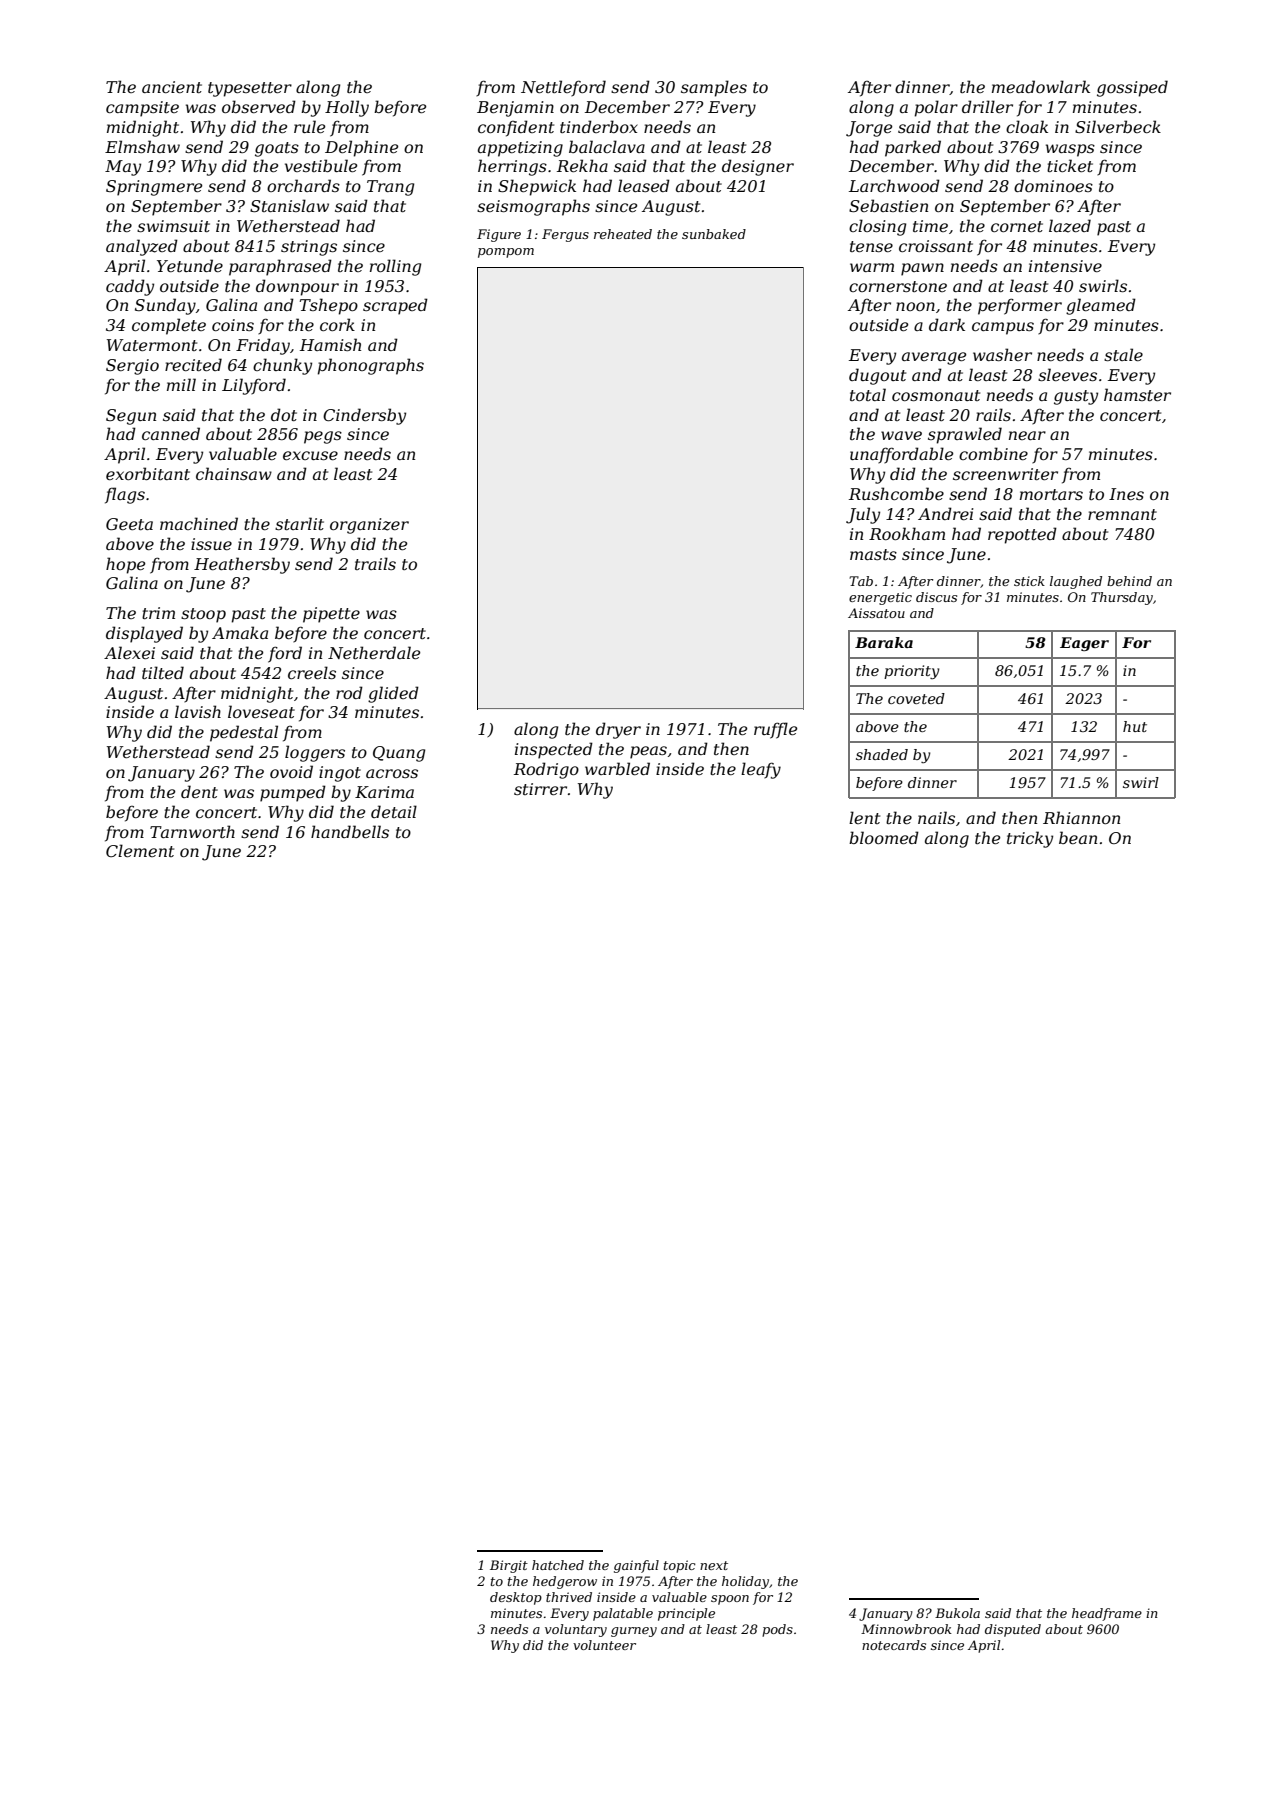  I want to click on Shepwick, so click(537, 187).
